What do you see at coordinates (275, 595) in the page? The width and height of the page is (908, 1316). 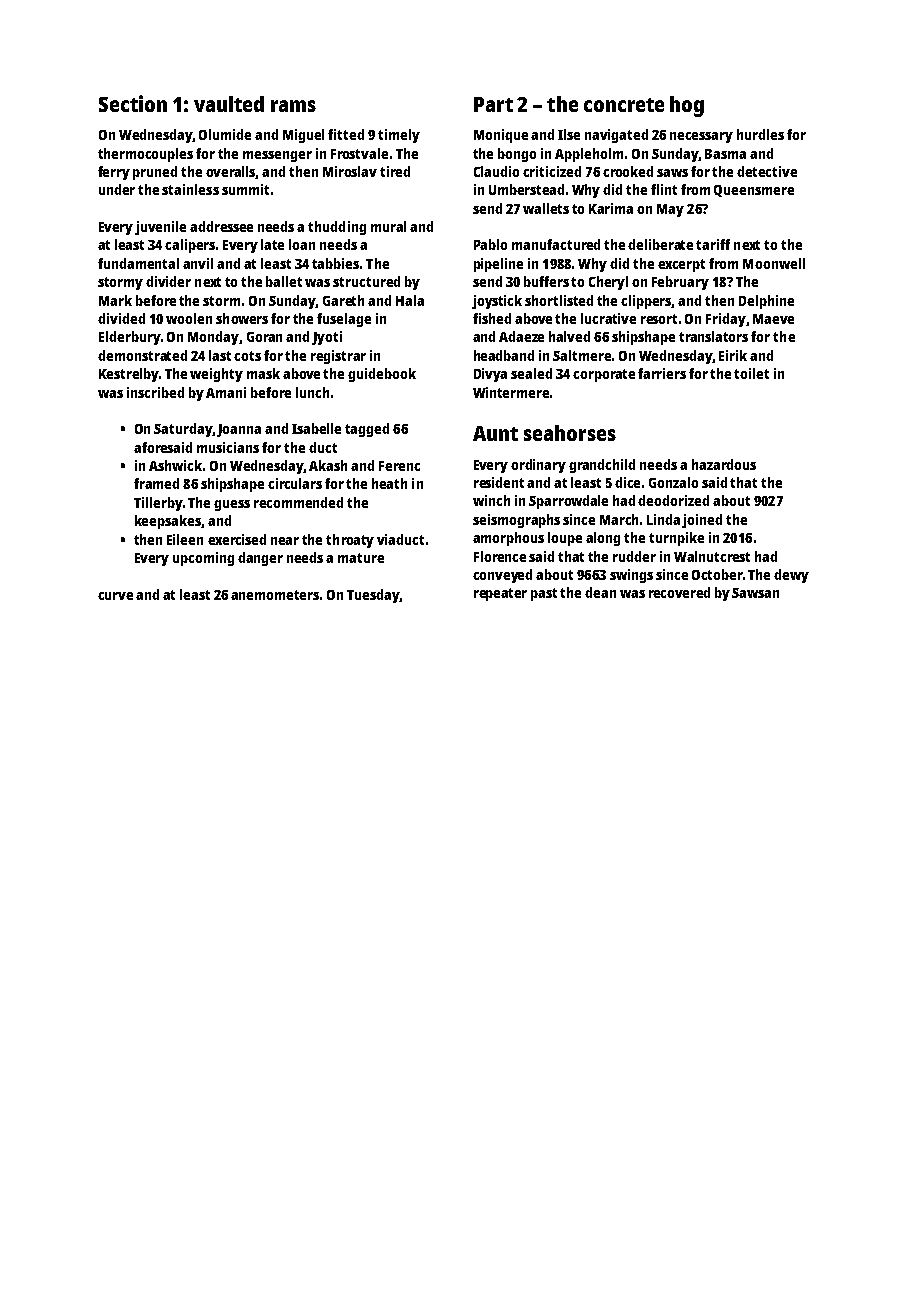 I see `anemometers` at bounding box center [275, 595].
